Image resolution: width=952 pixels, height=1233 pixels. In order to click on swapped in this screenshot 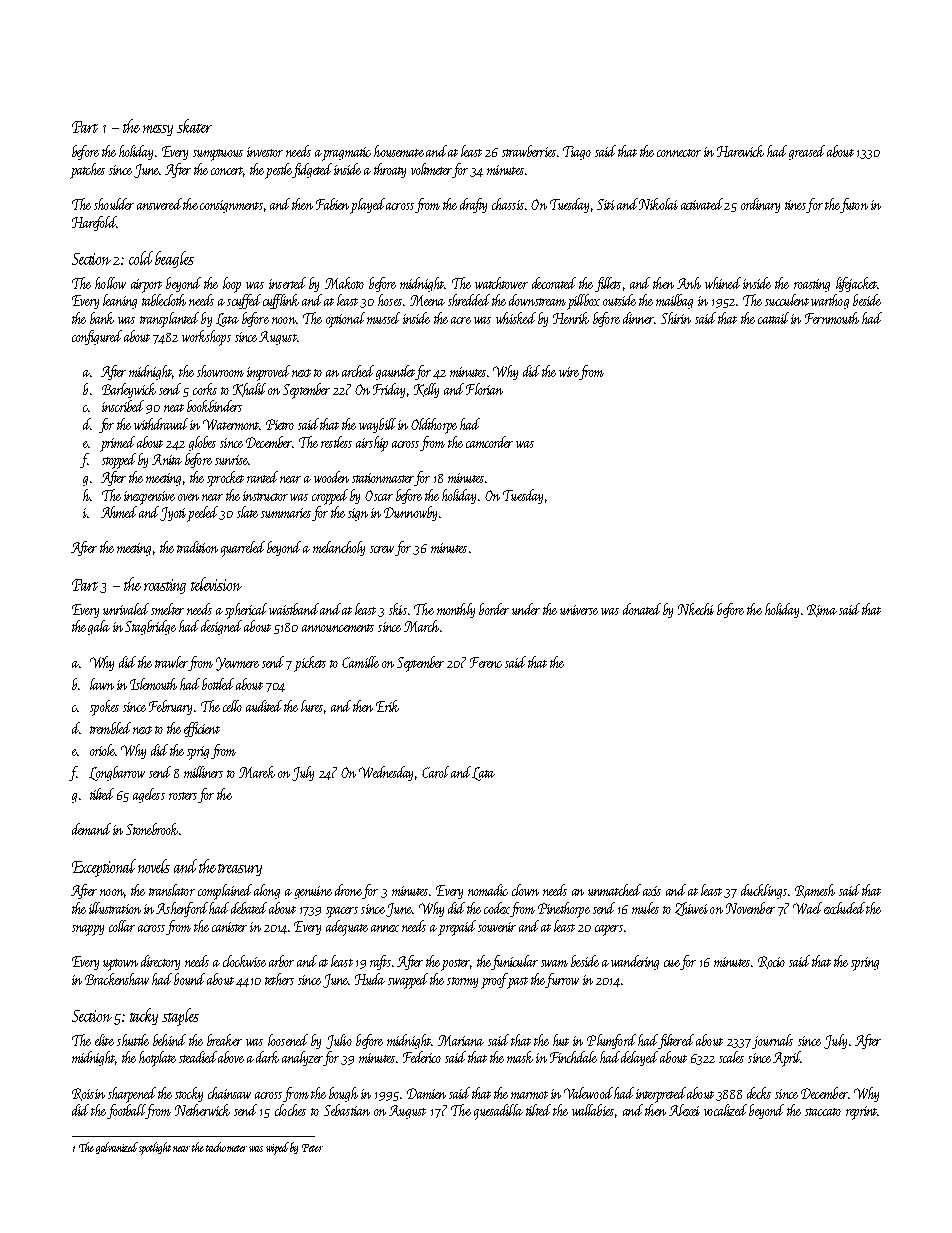, I will do `click(408, 981)`.
